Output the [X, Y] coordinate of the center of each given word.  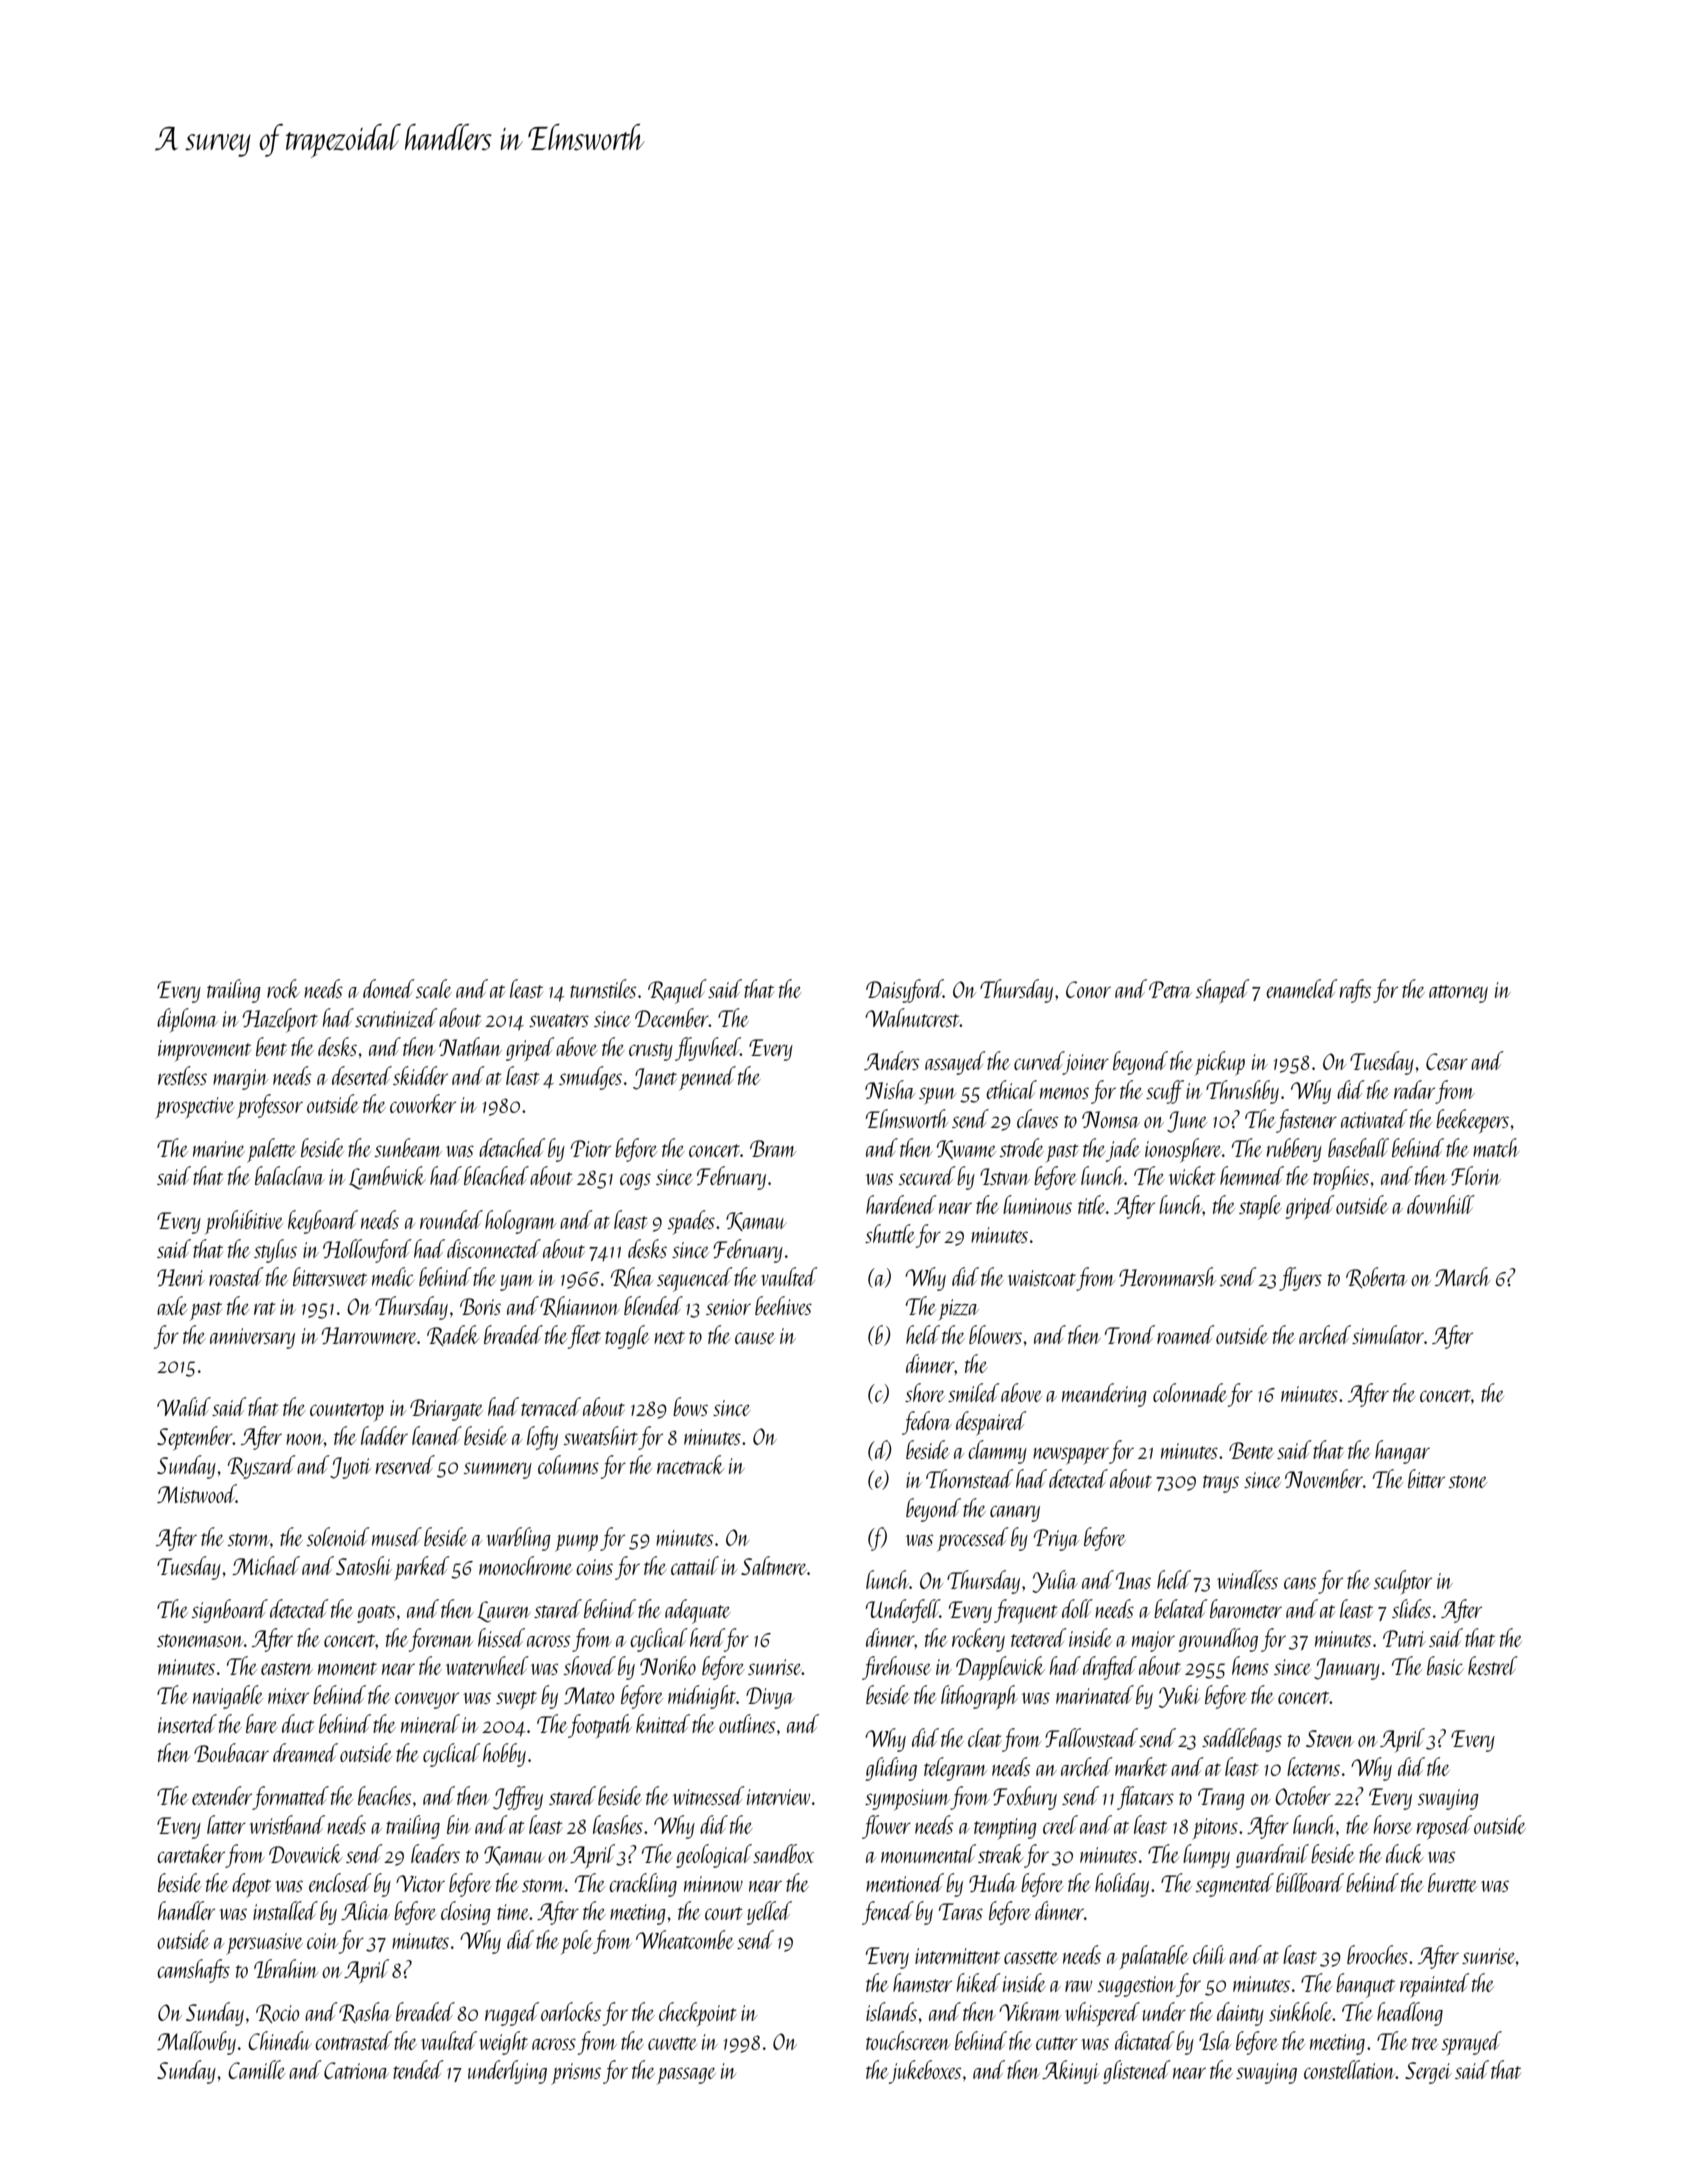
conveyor [427, 1700]
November [1324, 1478]
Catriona [356, 2070]
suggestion [1137, 1986]
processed [973, 1539]
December [672, 1017]
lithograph [979, 1697]
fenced [888, 1913]
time [513, 1912]
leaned [437, 1435]
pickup [1220, 1063]
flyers [1300, 1279]
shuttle [890, 1233]
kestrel [1493, 1665]
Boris [480, 1306]
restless [182, 1075]
